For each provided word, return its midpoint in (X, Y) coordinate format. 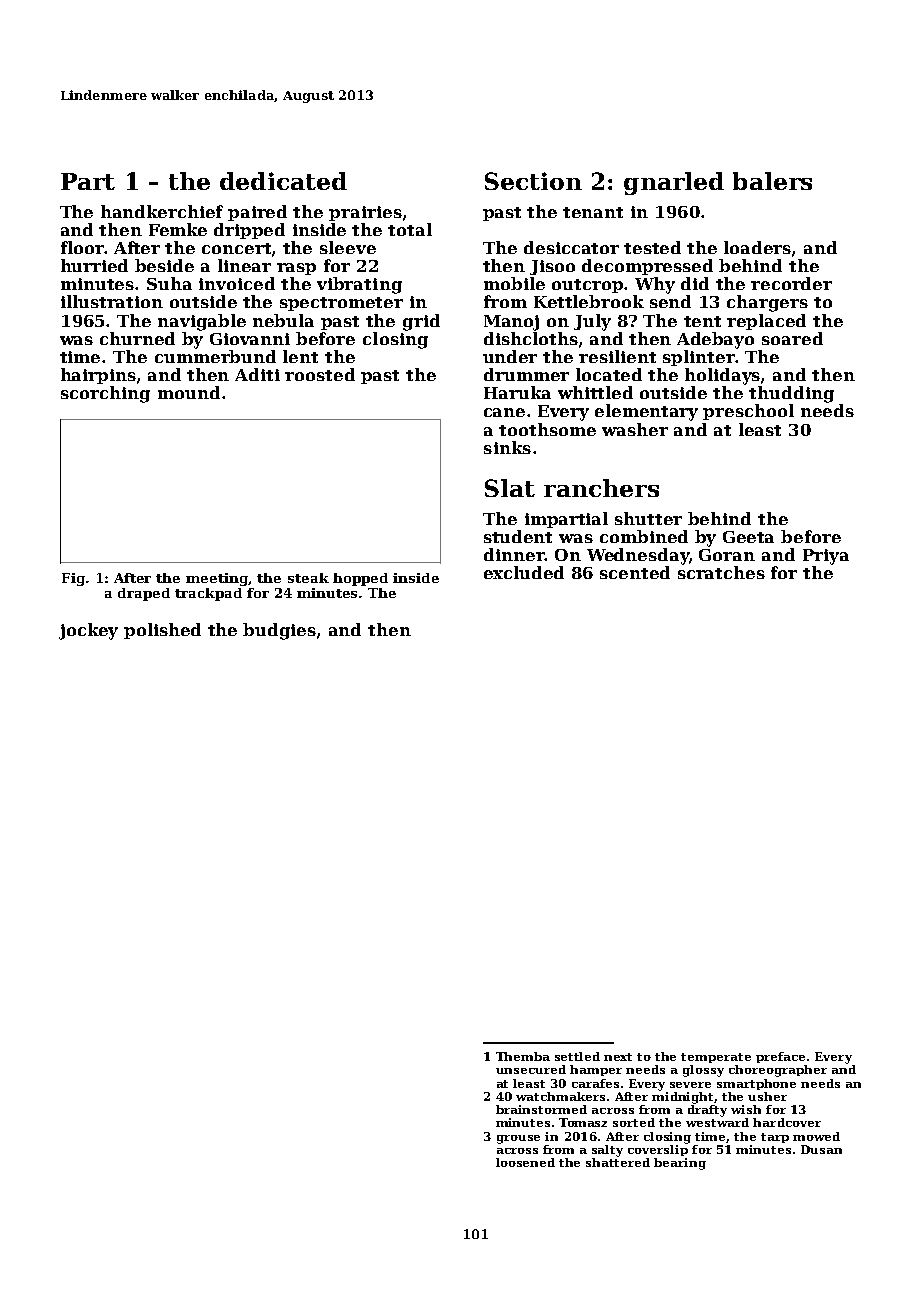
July (592, 322)
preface (780, 1057)
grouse (518, 1139)
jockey (88, 631)
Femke (178, 229)
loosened (525, 1162)
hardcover (787, 1122)
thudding (791, 394)
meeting (217, 579)
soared (792, 338)
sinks (507, 447)
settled (577, 1056)
